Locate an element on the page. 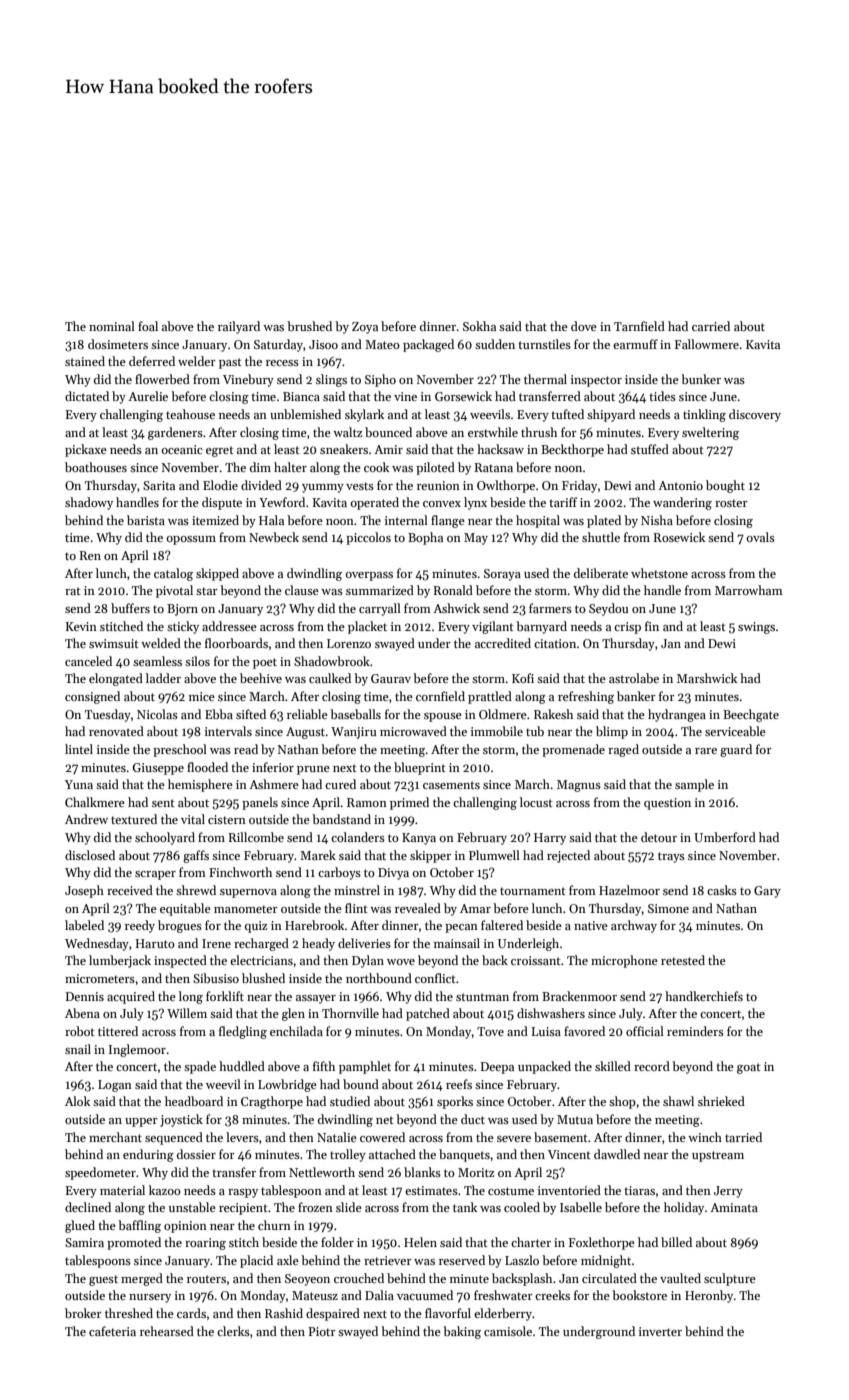 The image size is (849, 1400). native is located at coordinates (591, 925).
